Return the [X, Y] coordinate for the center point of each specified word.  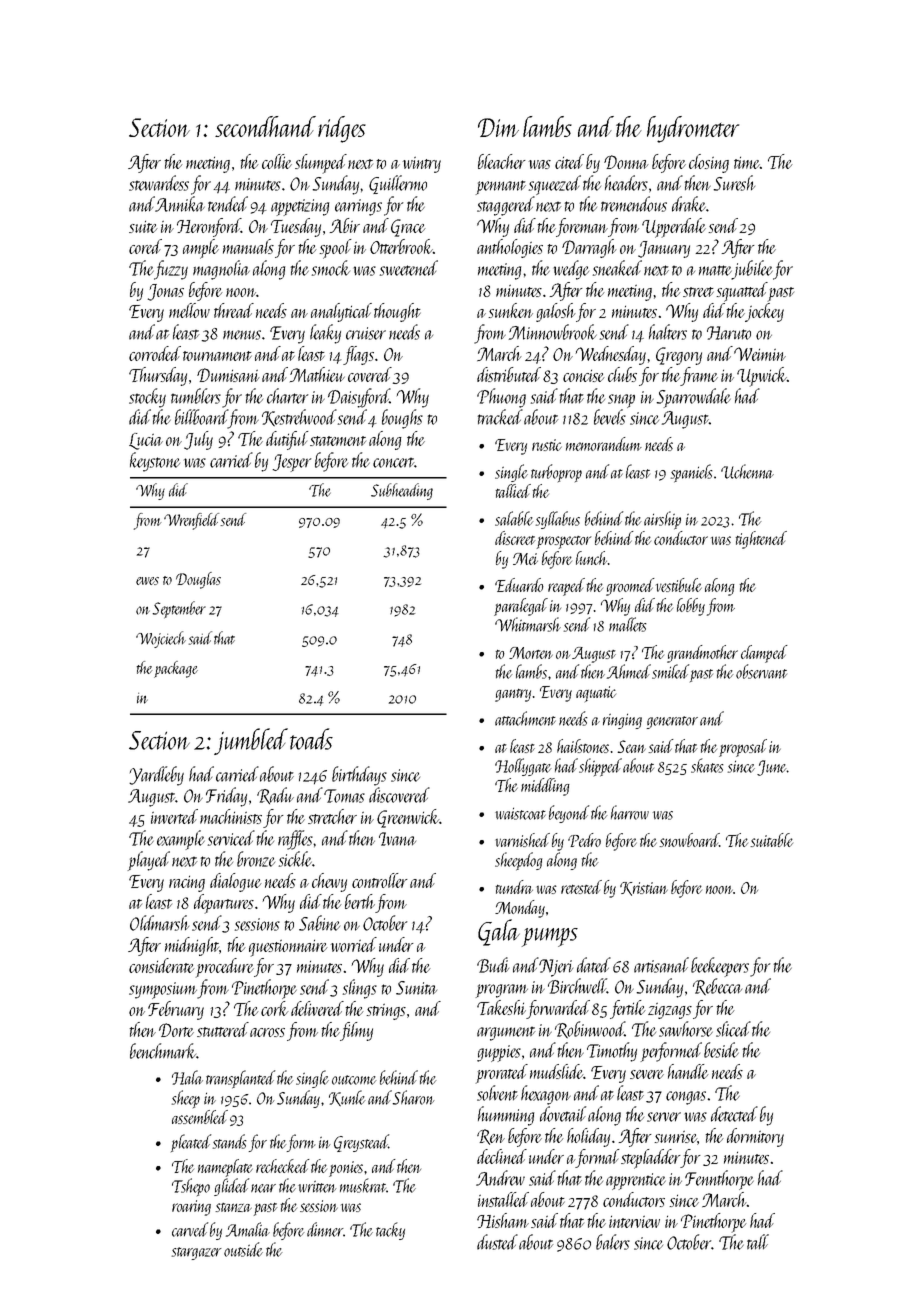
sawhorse [686, 1029]
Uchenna [747, 471]
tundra [514, 887]
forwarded [558, 1009]
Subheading [402, 491]
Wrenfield [191, 521]
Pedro [584, 840]
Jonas [166, 292]
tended [228, 204]
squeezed [555, 185]
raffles [295, 840]
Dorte [176, 1030]
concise [584, 376]
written [317, 1187]
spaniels [692, 473]
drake [689, 204]
